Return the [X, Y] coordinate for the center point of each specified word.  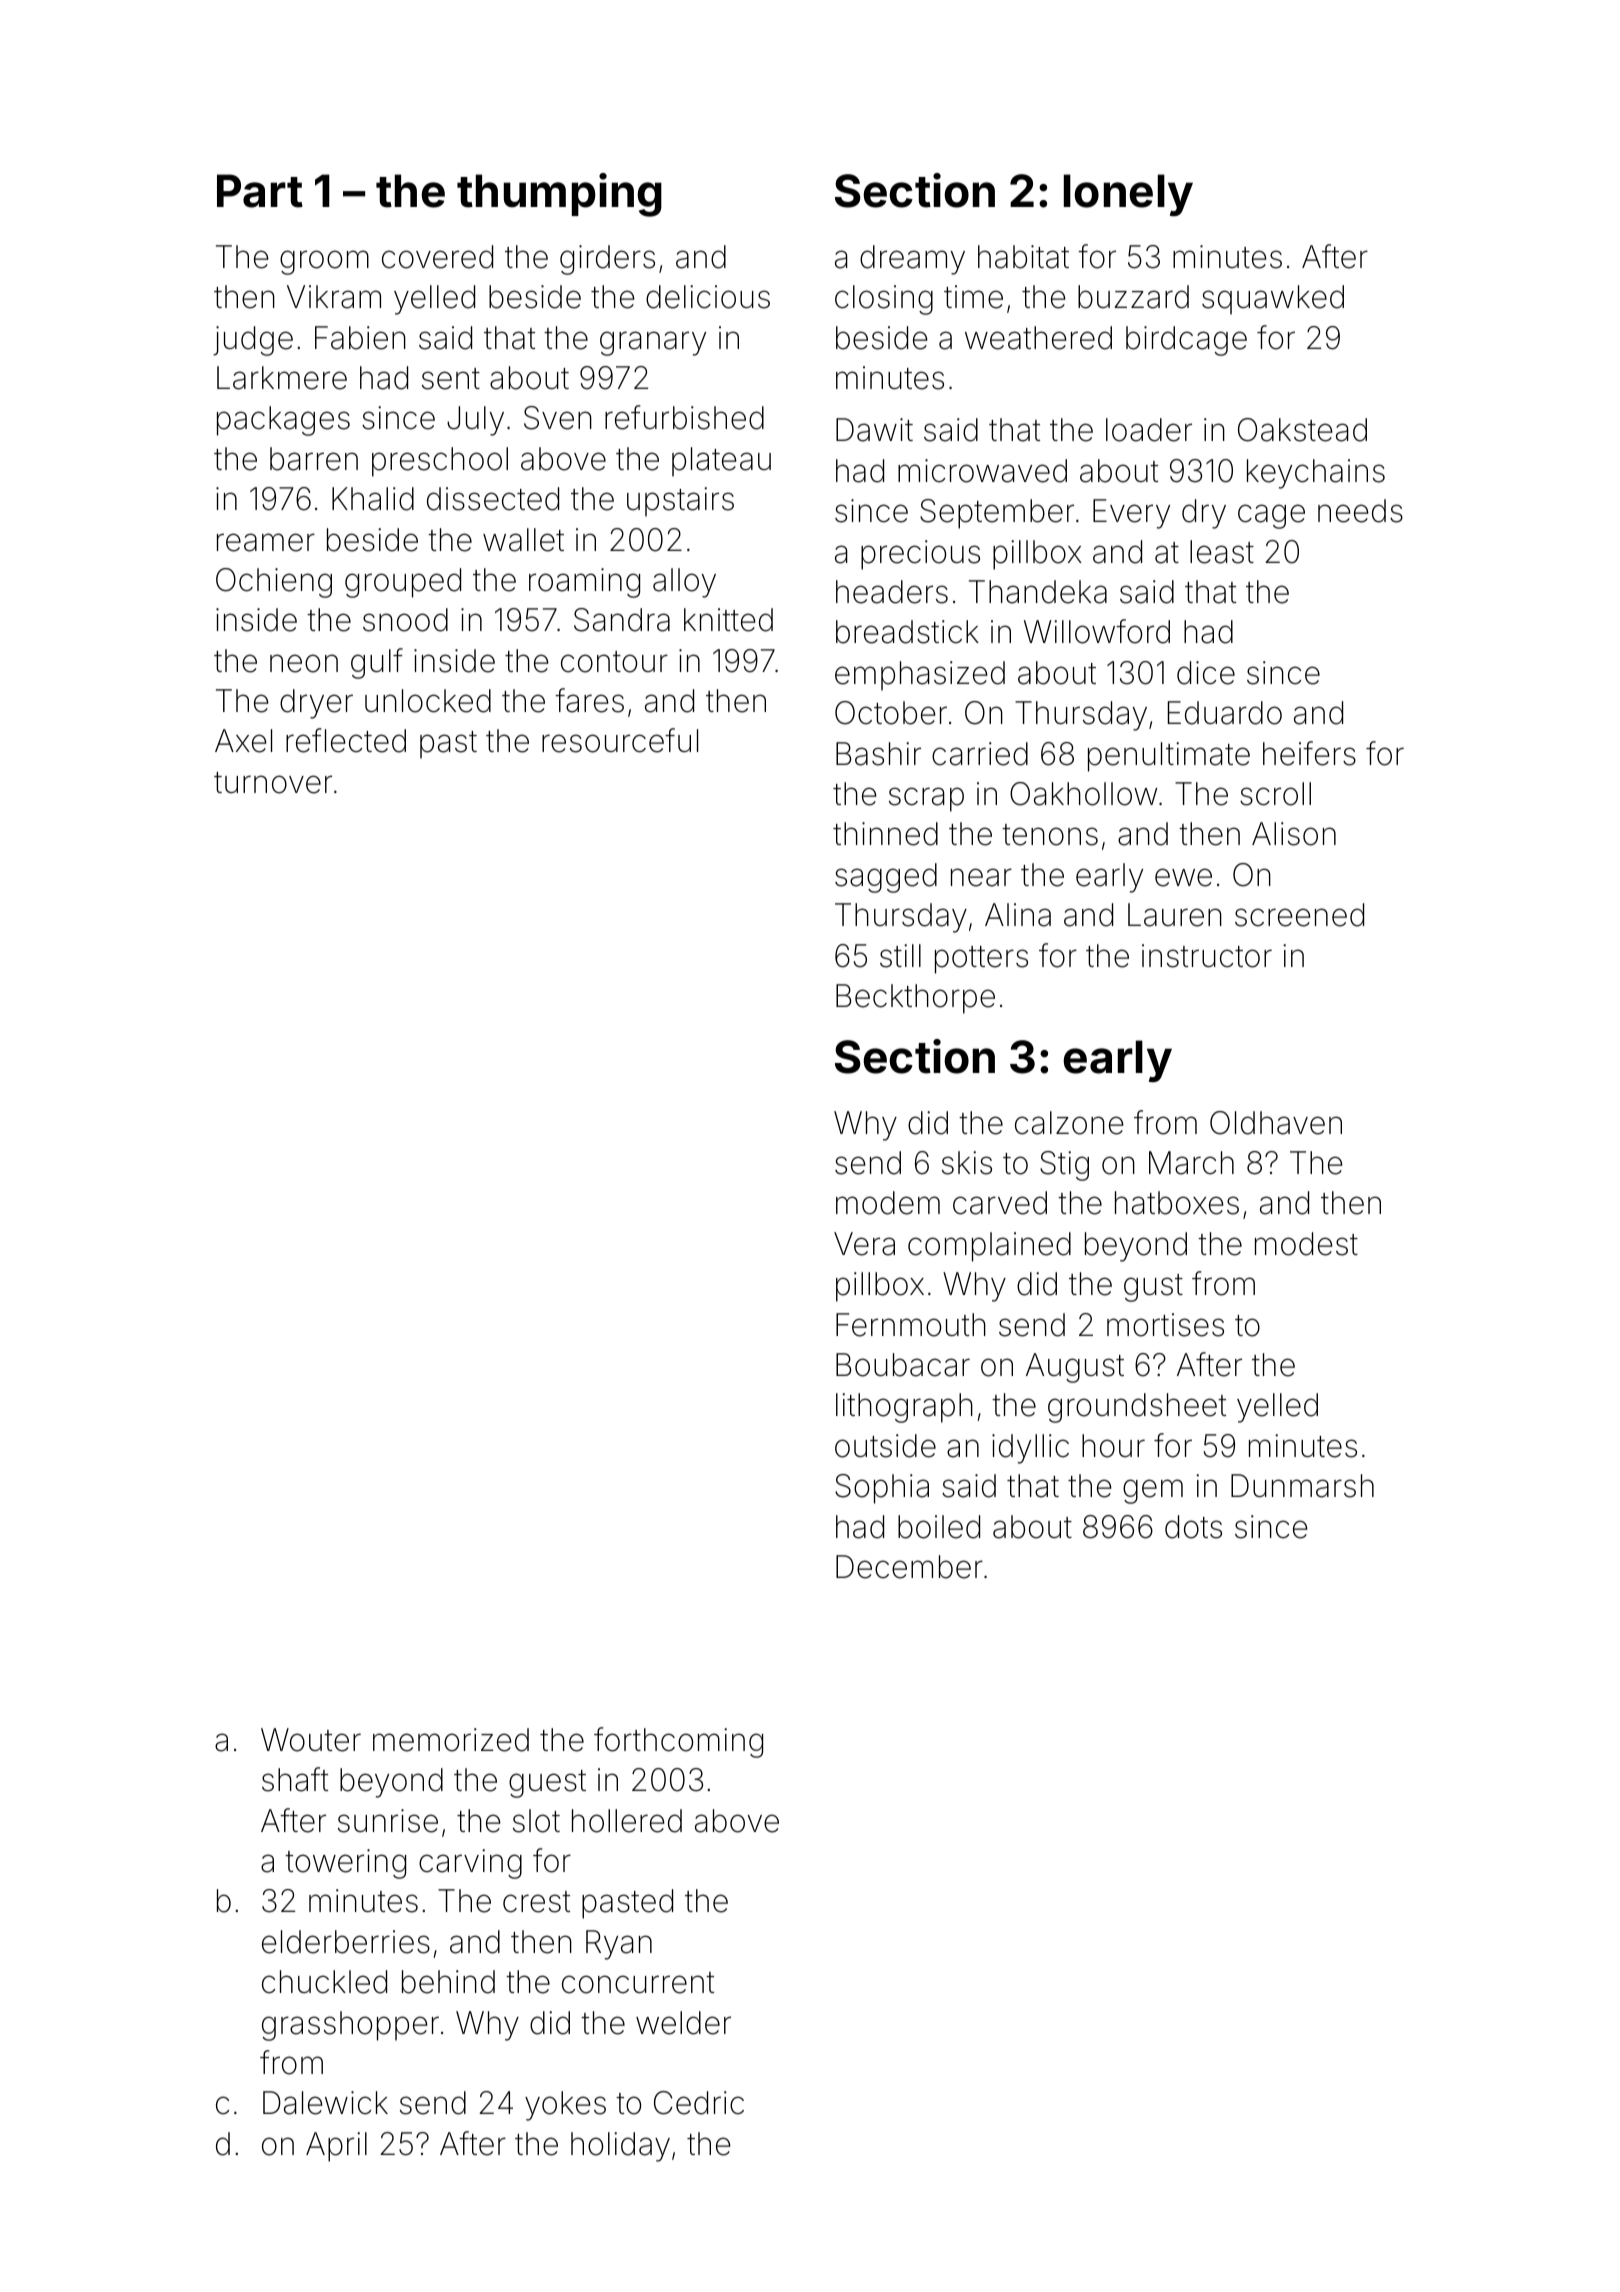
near [981, 877]
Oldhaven [1276, 1123]
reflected [346, 740]
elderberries [346, 1942]
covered [437, 257]
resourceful [620, 740]
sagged [886, 878]
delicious [708, 297]
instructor [1207, 956]
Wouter [311, 1740]
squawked [1273, 300]
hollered [627, 1821]
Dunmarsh [1302, 1486]
